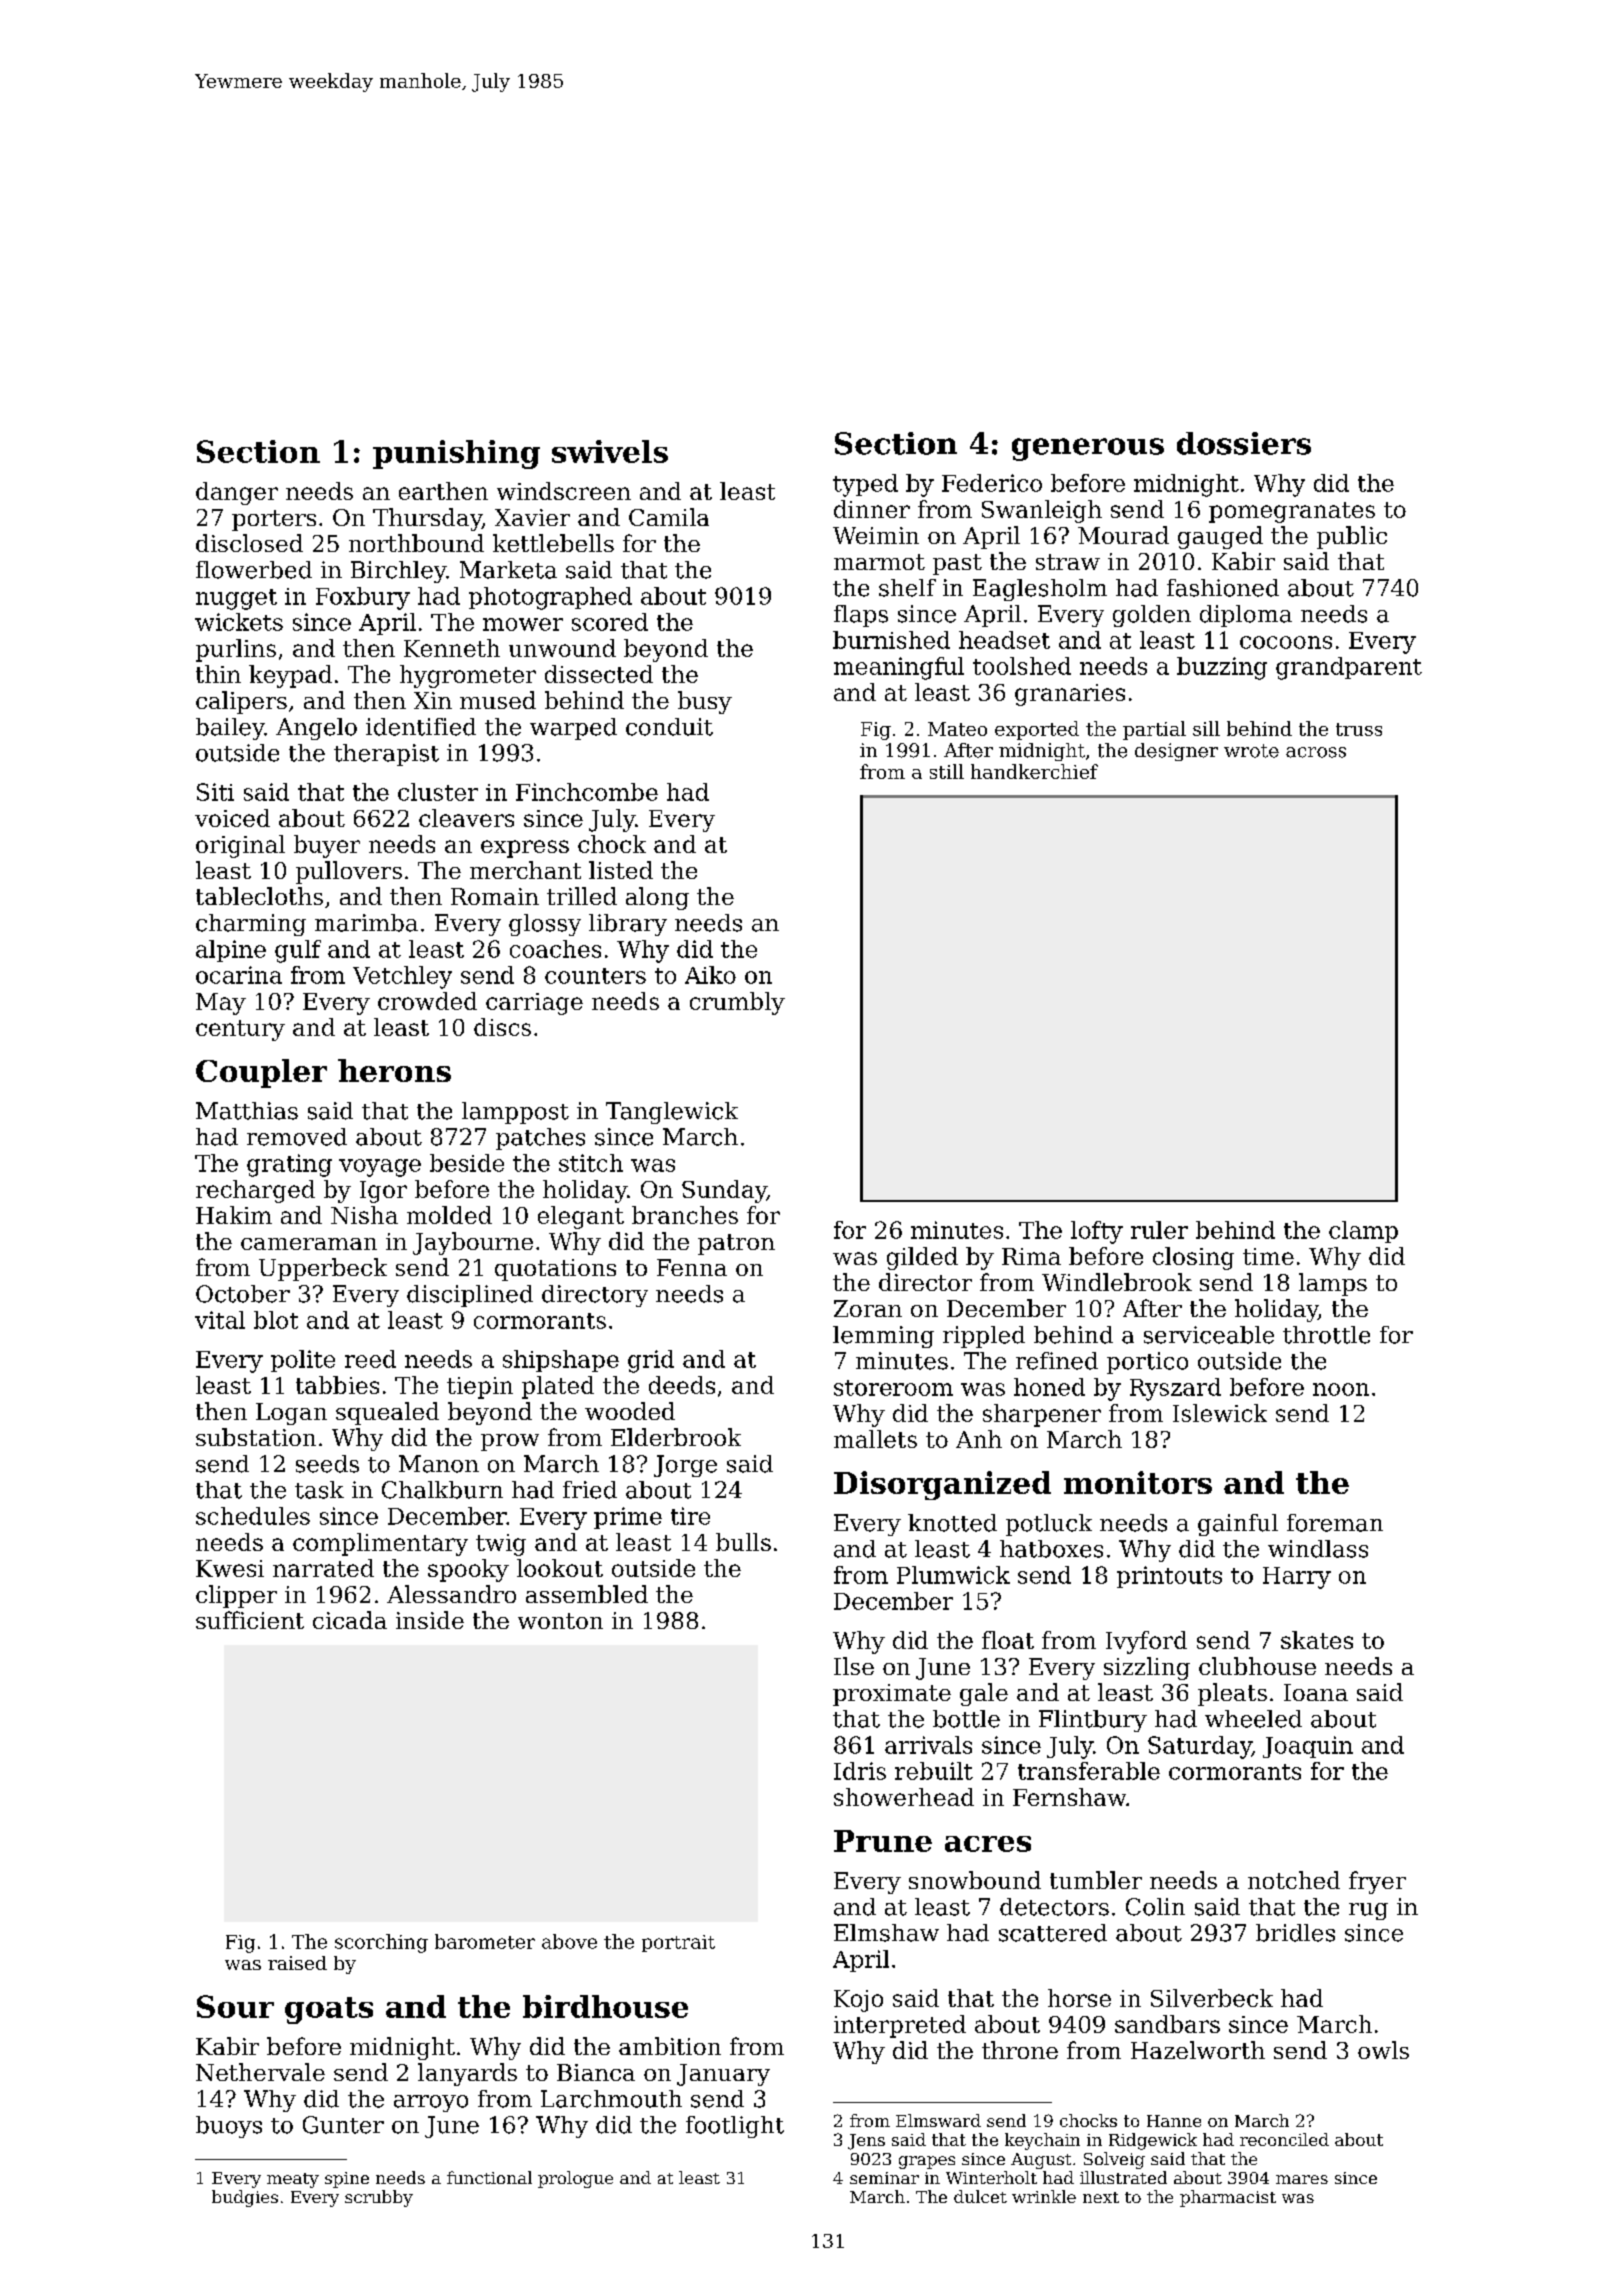 Image resolution: width=1620 pixels, height=2292 pixels. I want to click on swivels, so click(610, 451).
